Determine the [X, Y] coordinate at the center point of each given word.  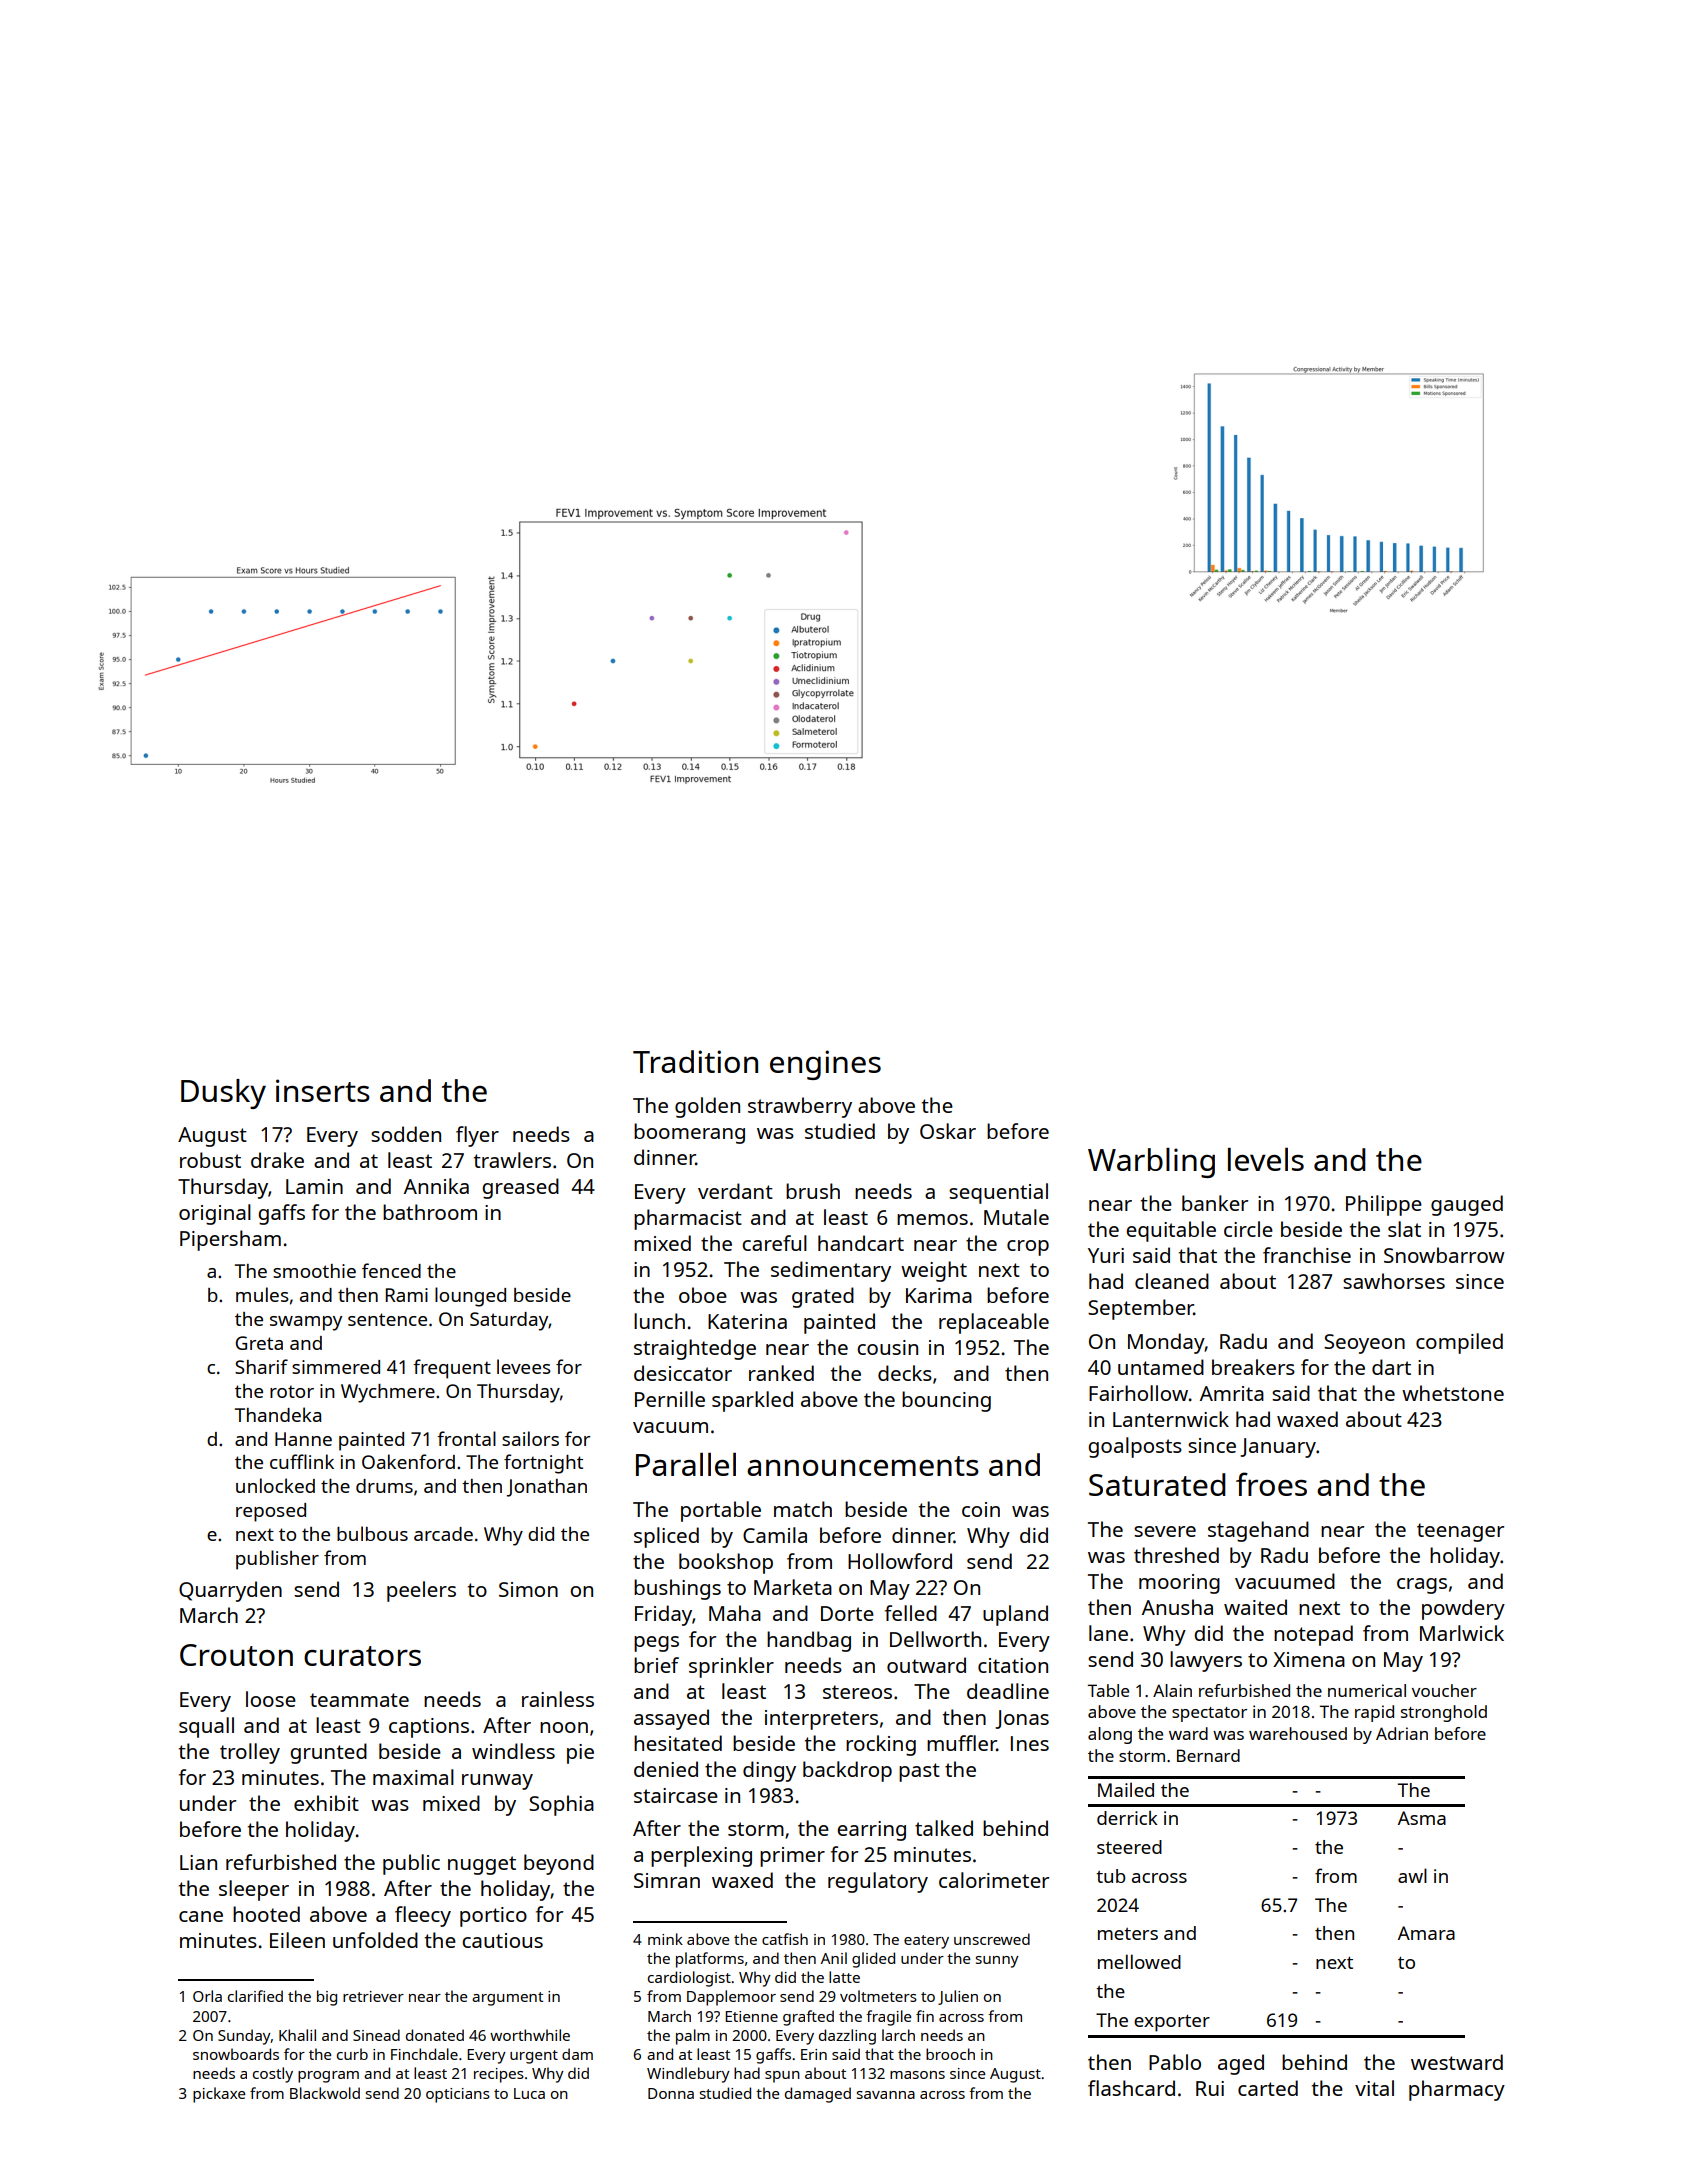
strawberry [800, 1107]
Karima [939, 1295]
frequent [452, 1369]
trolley [250, 1753]
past [919, 1772]
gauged [1467, 1205]
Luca [529, 2093]
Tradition [695, 1061]
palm [693, 2037]
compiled [1459, 1343]
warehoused [1298, 1733]
